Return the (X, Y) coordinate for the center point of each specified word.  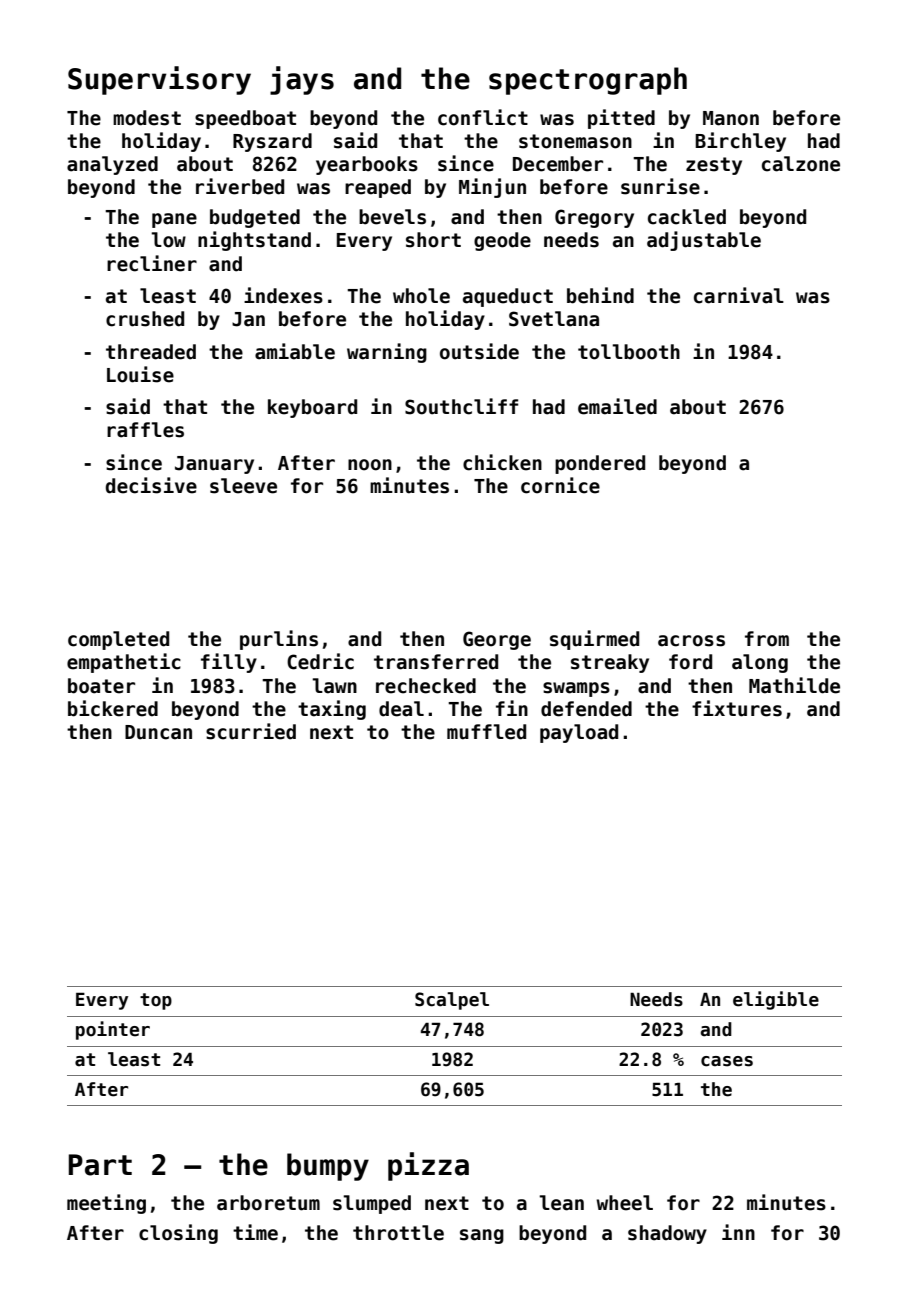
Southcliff (461, 406)
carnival (739, 295)
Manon (731, 118)
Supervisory (159, 80)
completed (118, 640)
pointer (113, 1030)
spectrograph (588, 81)
